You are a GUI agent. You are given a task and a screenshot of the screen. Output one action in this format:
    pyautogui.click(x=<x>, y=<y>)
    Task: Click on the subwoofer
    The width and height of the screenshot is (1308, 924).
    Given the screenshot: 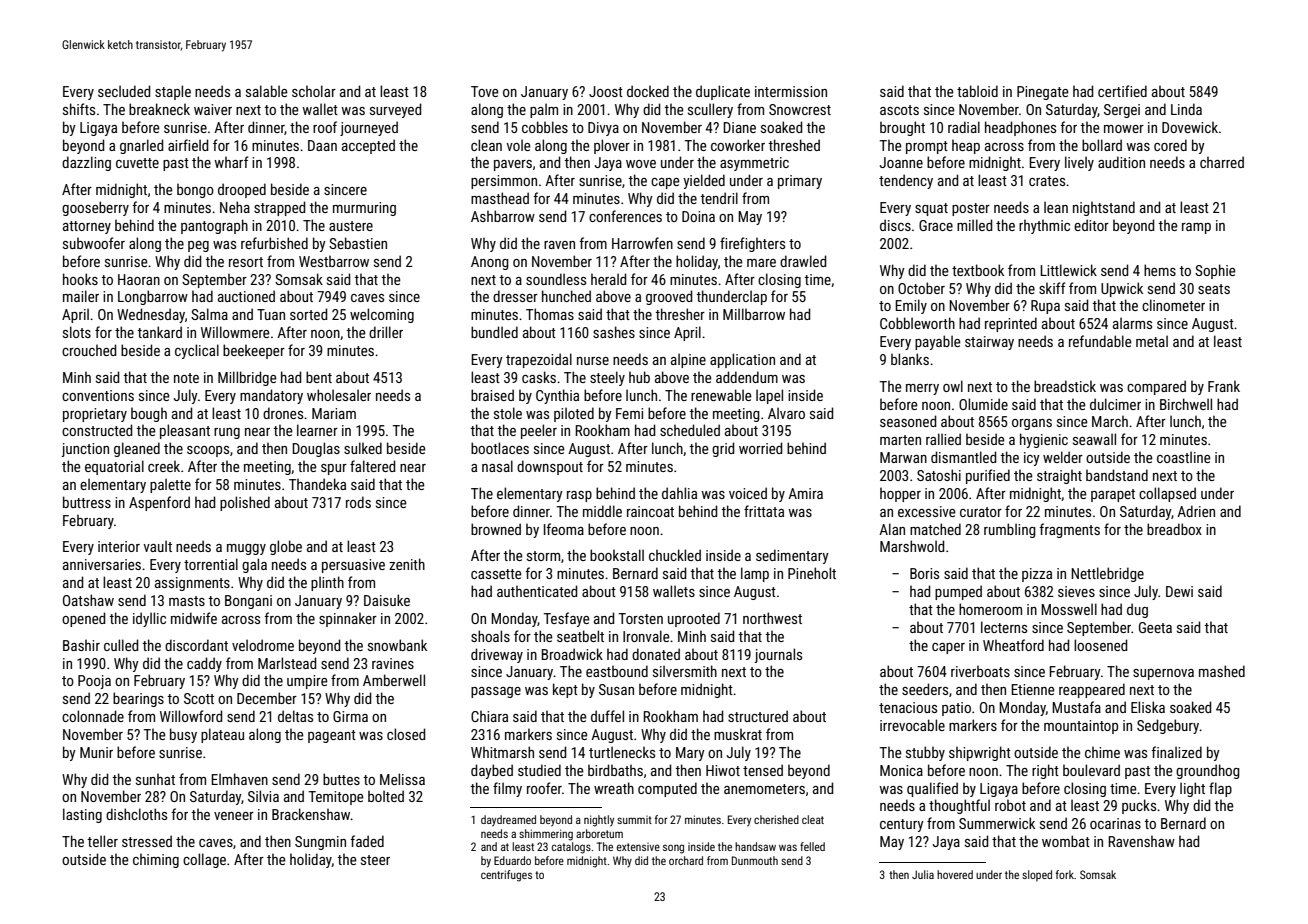 What is the action you would take?
    pyautogui.click(x=94, y=243)
